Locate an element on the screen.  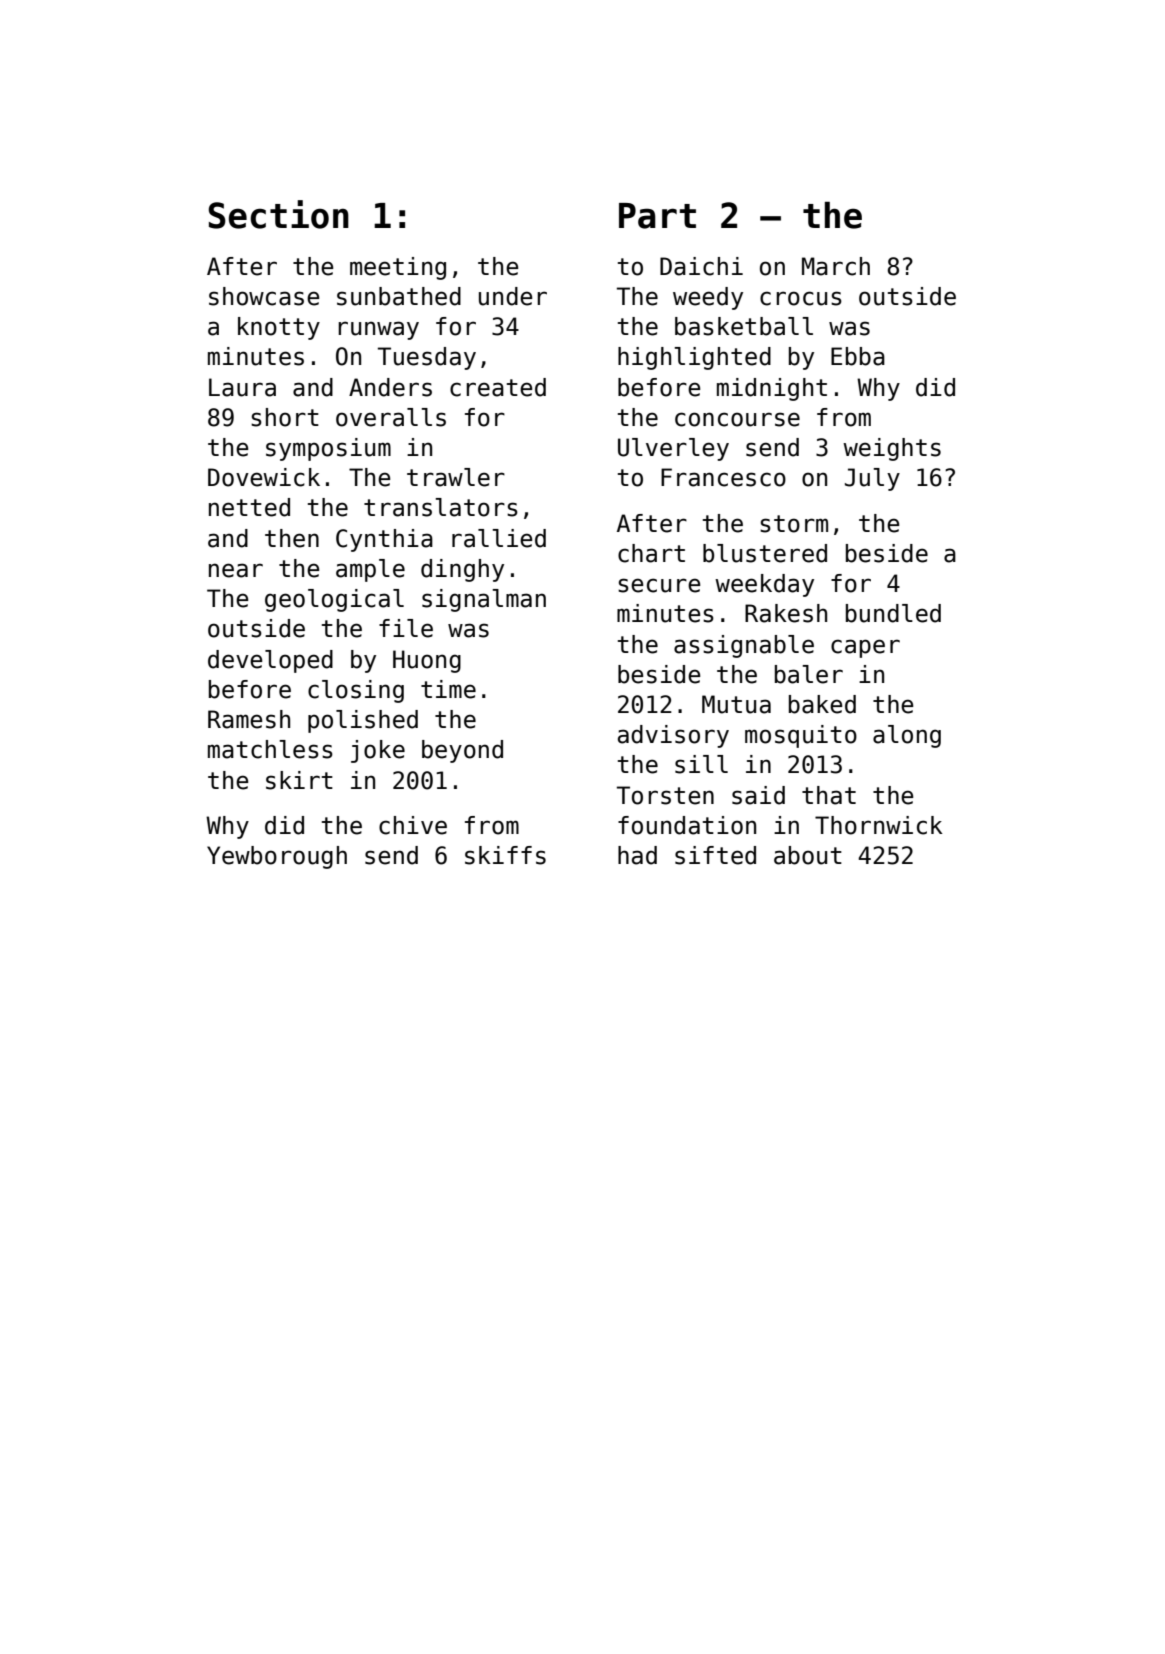
chart is located at coordinates (651, 553).
